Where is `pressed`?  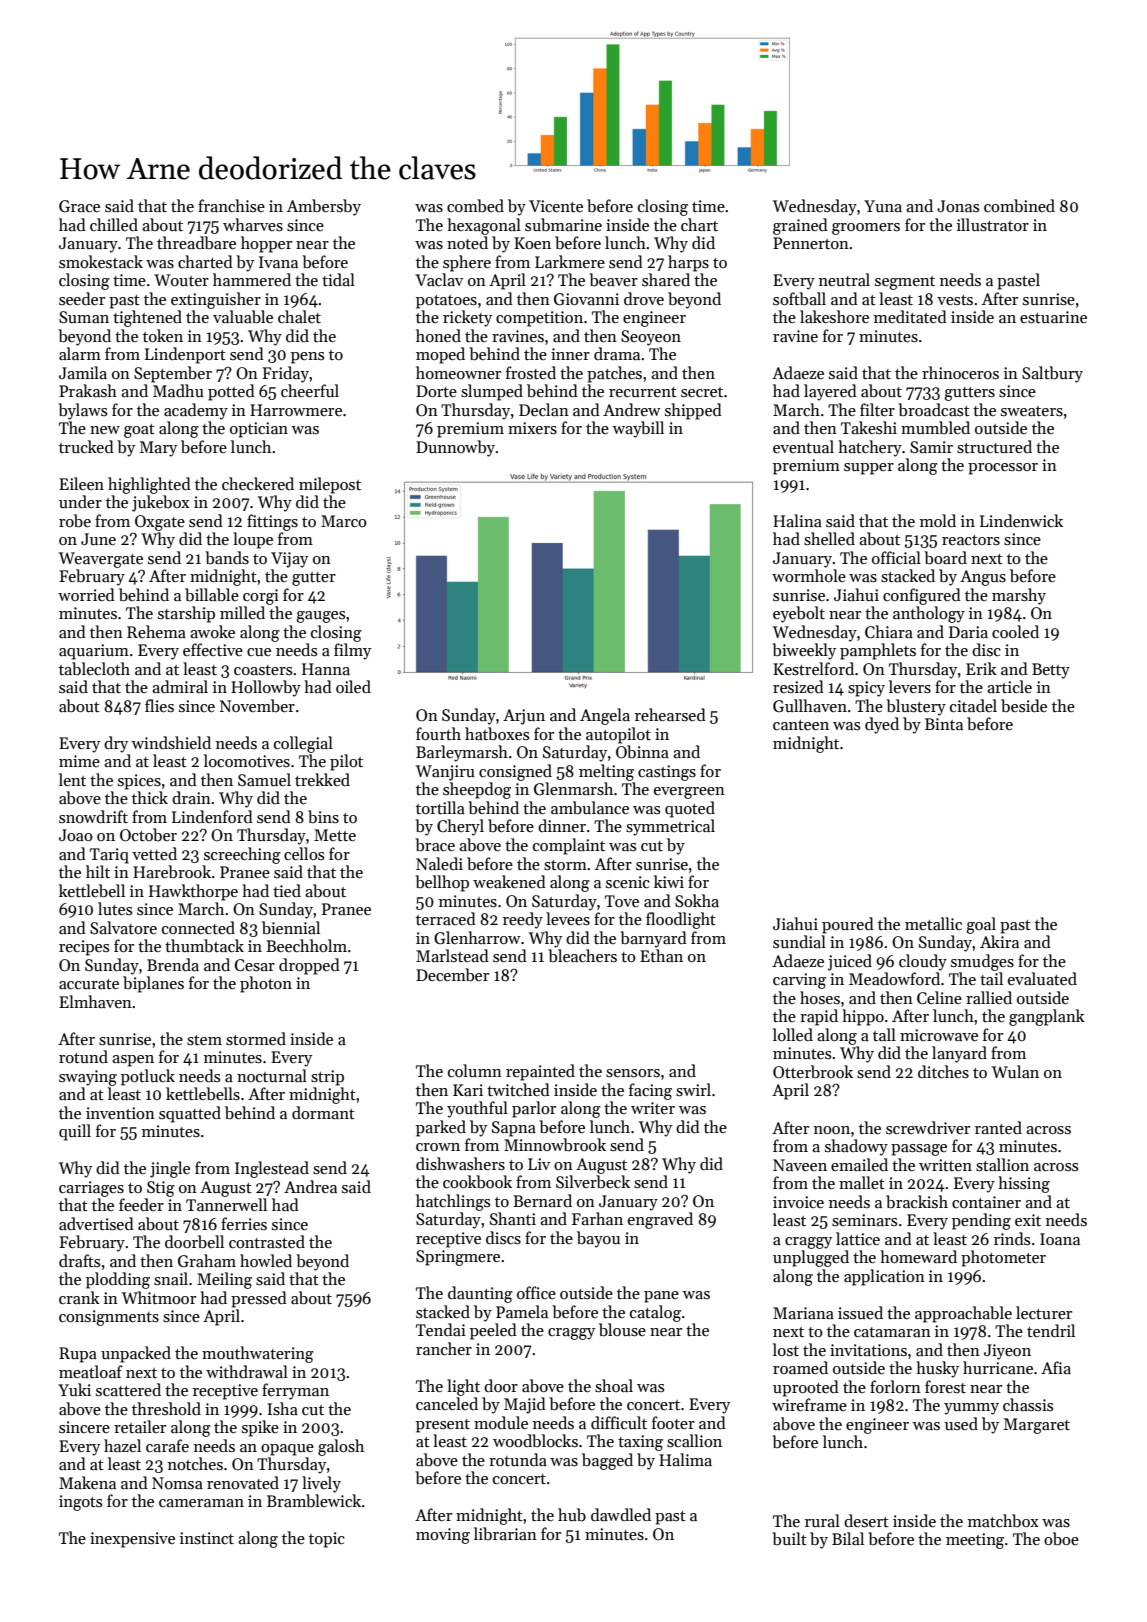
pressed is located at coordinates (259, 1299).
